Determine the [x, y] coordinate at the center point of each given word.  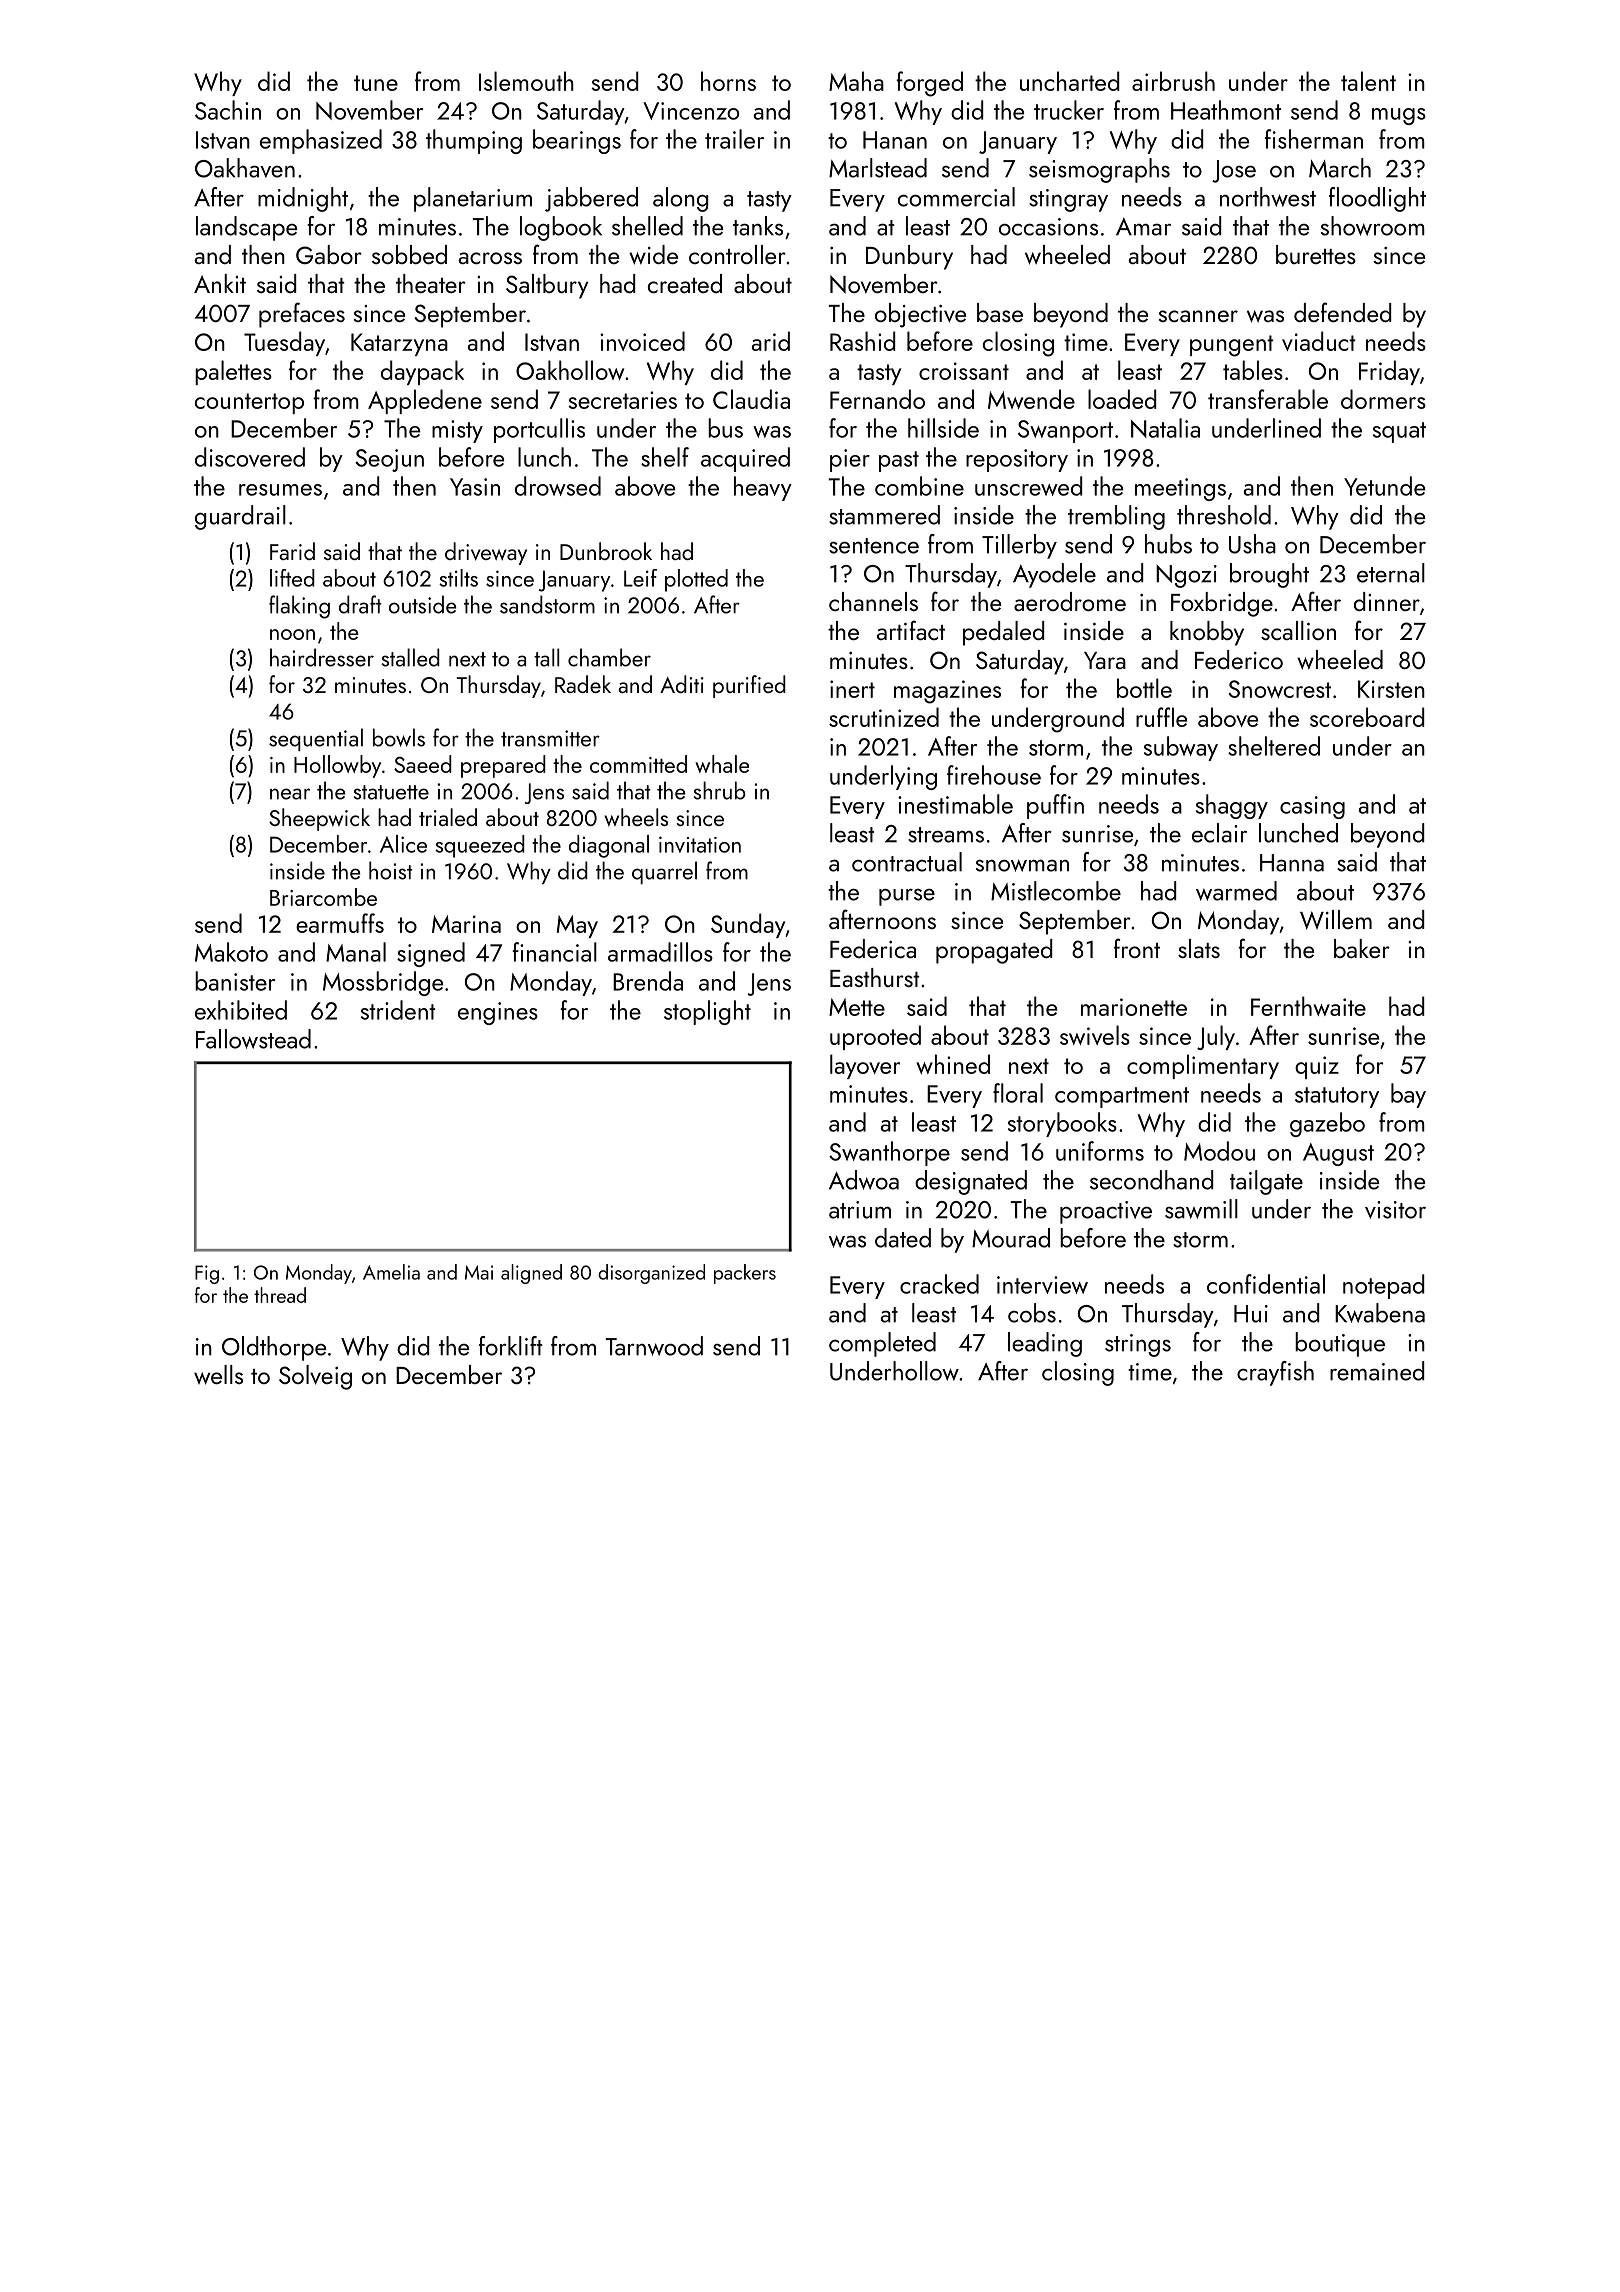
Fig [207, 1274]
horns [728, 81]
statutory [1337, 1097]
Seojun [389, 460]
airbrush [1173, 81]
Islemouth [526, 81]
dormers [1383, 399]
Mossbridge [383, 983]
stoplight [707, 1012]
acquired [745, 459]
